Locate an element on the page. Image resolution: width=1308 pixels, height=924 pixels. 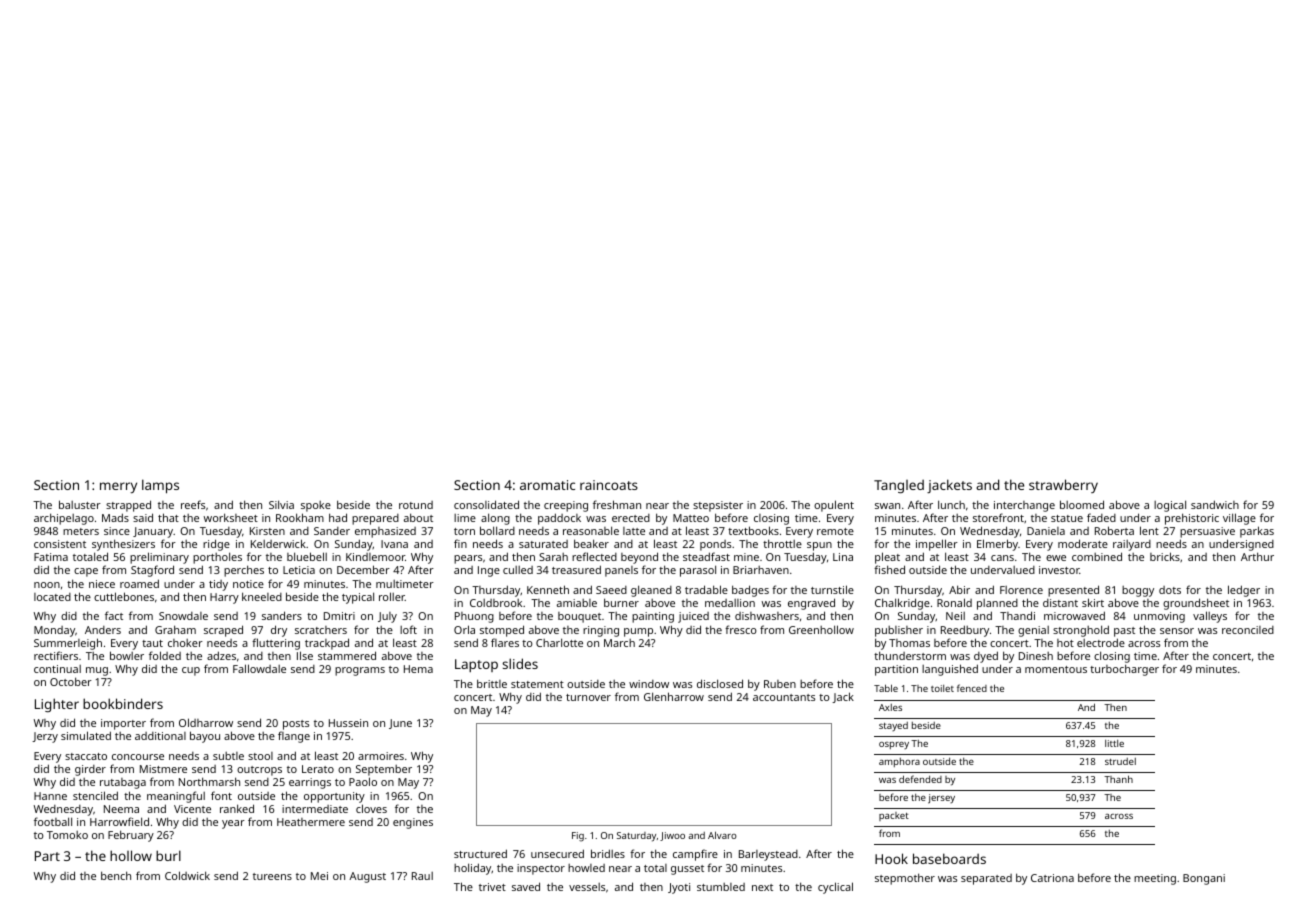
stepmother is located at coordinates (905, 879).
